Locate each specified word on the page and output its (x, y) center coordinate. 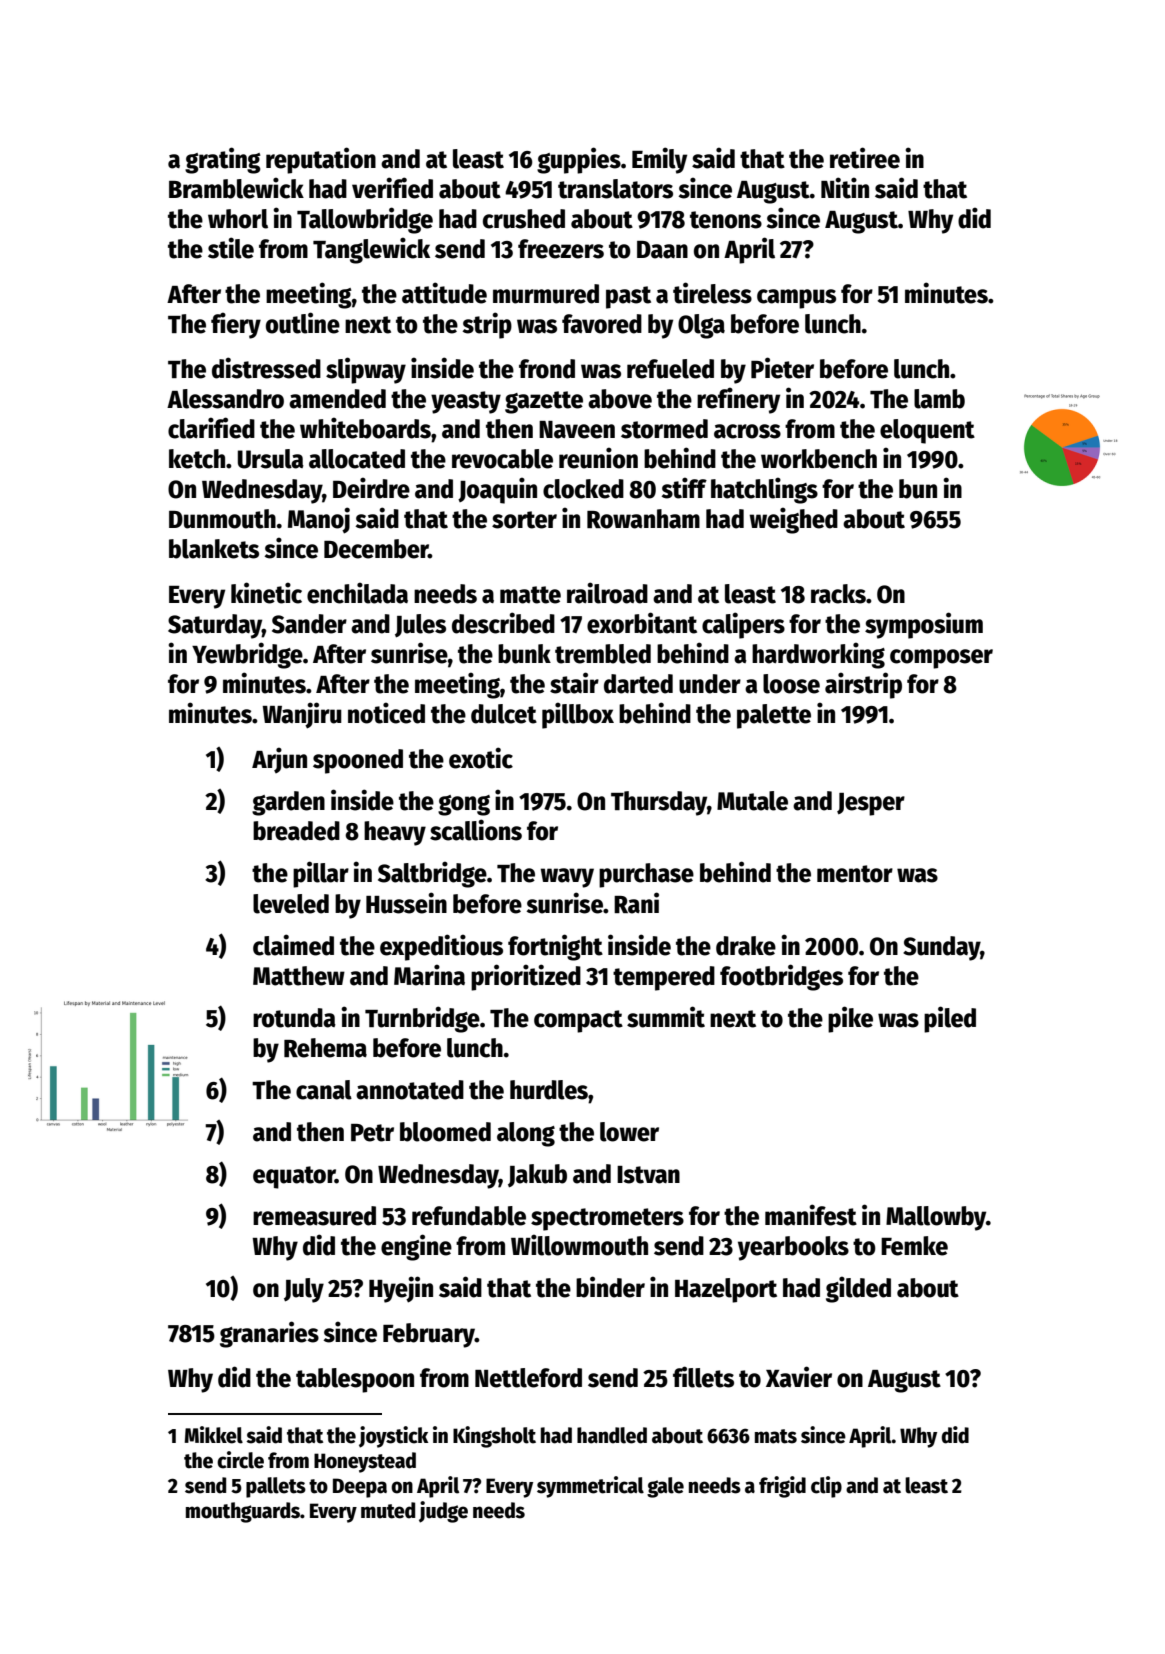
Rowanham (643, 519)
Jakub (537, 1176)
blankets (214, 549)
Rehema (325, 1048)
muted (388, 1510)
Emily (659, 160)
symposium (924, 625)
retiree (865, 158)
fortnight (555, 947)
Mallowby (936, 1218)
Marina (429, 975)
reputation (321, 160)
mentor (855, 874)
